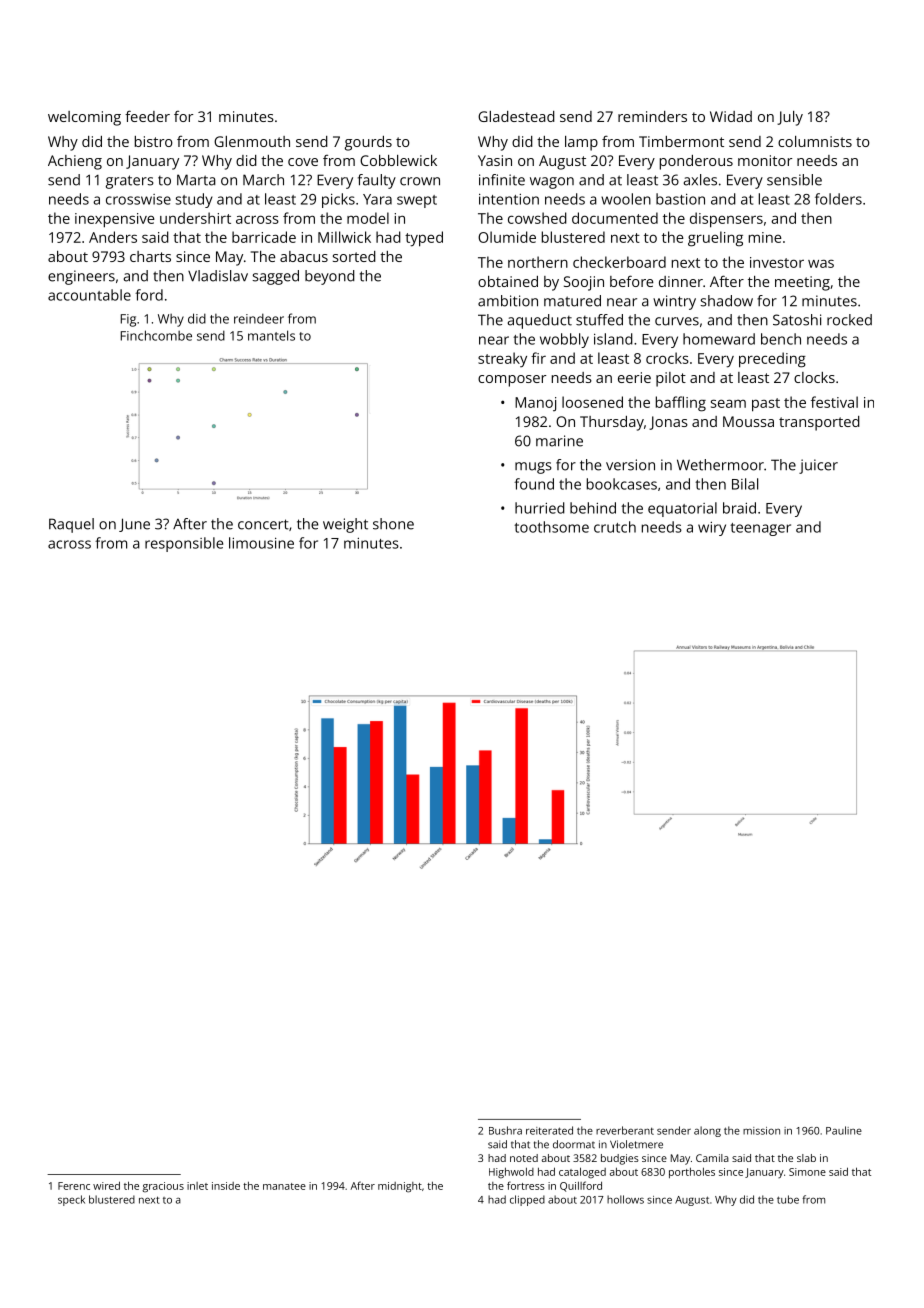  I want to click on wired, so click(106, 1185).
